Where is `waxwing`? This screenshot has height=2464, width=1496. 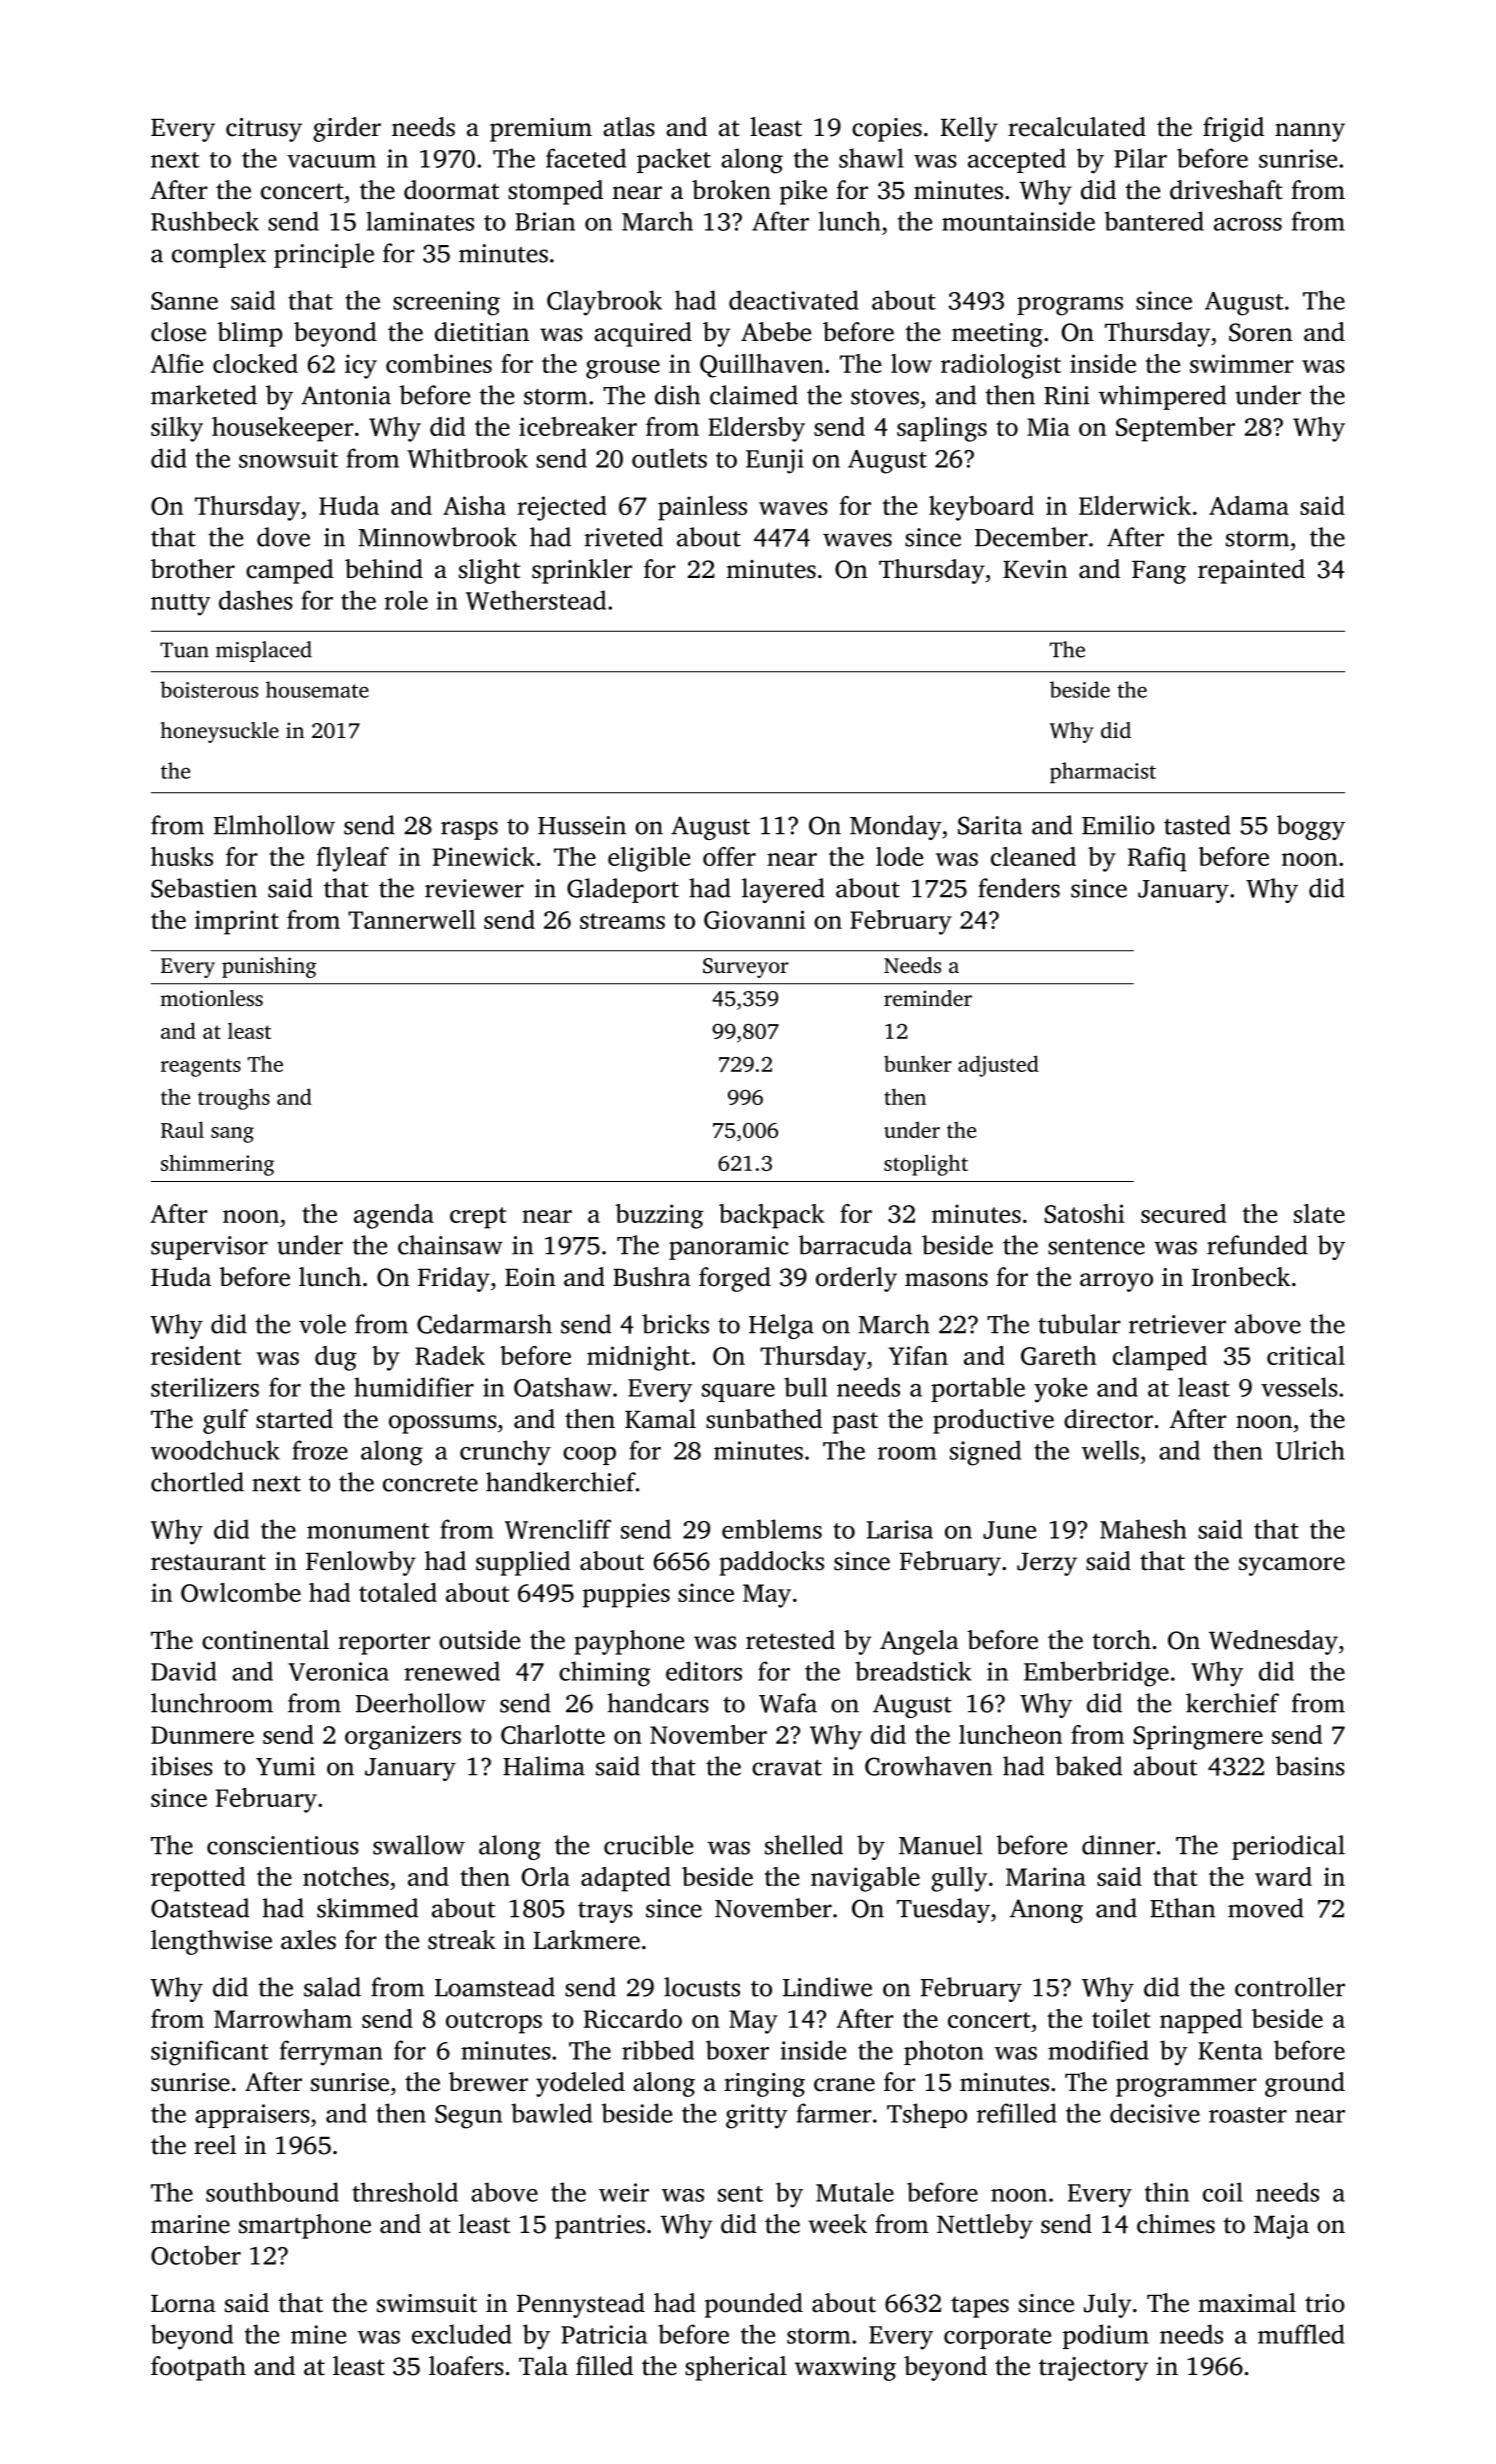
waxwing is located at coordinates (845, 2369).
